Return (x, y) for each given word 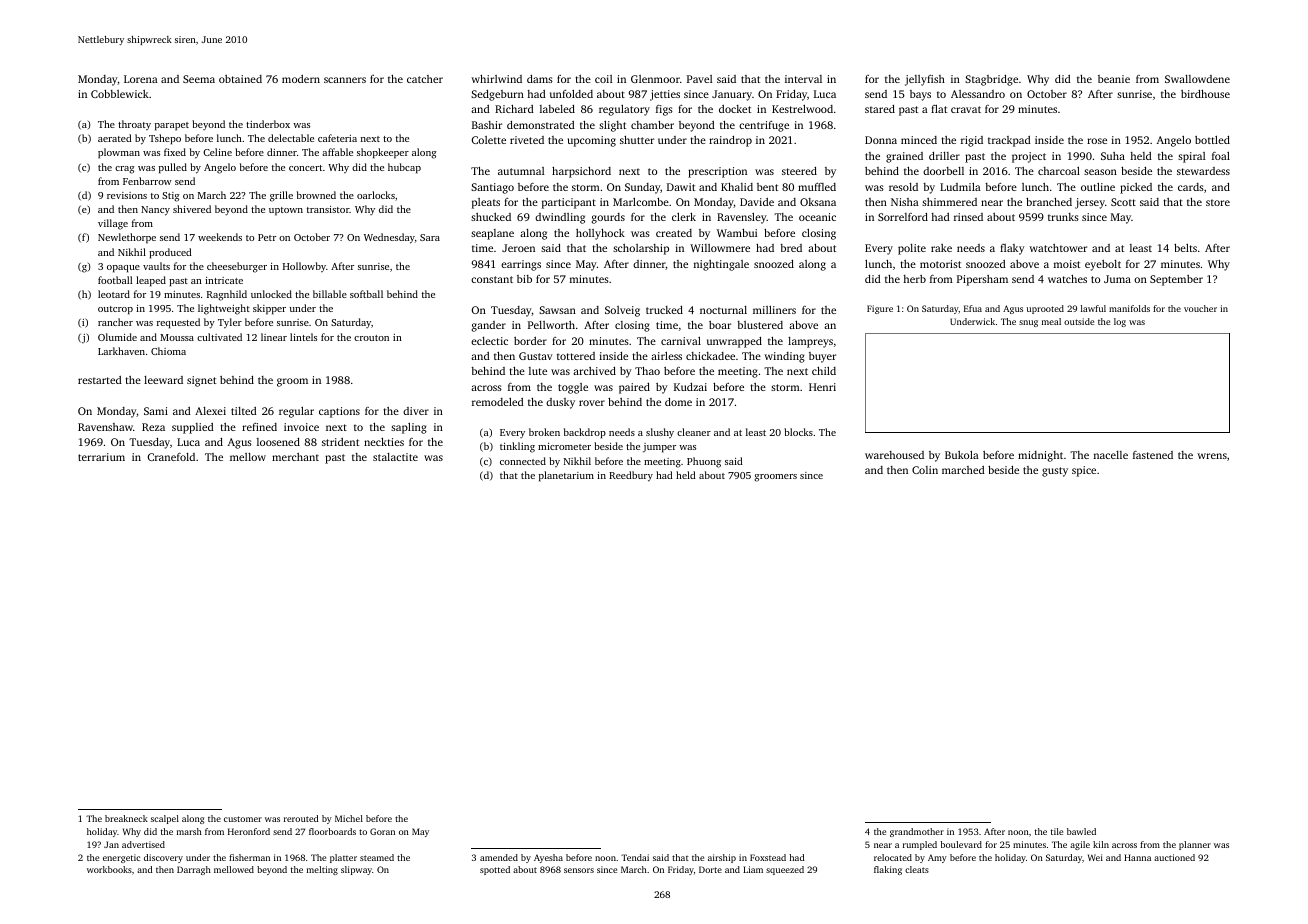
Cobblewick (120, 94)
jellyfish (925, 80)
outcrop (115, 310)
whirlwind (496, 79)
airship (722, 858)
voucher (1200, 308)
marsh (189, 831)
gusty (1055, 472)
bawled (1081, 831)
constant (492, 279)
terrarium (101, 457)
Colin (925, 470)
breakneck (126, 818)
